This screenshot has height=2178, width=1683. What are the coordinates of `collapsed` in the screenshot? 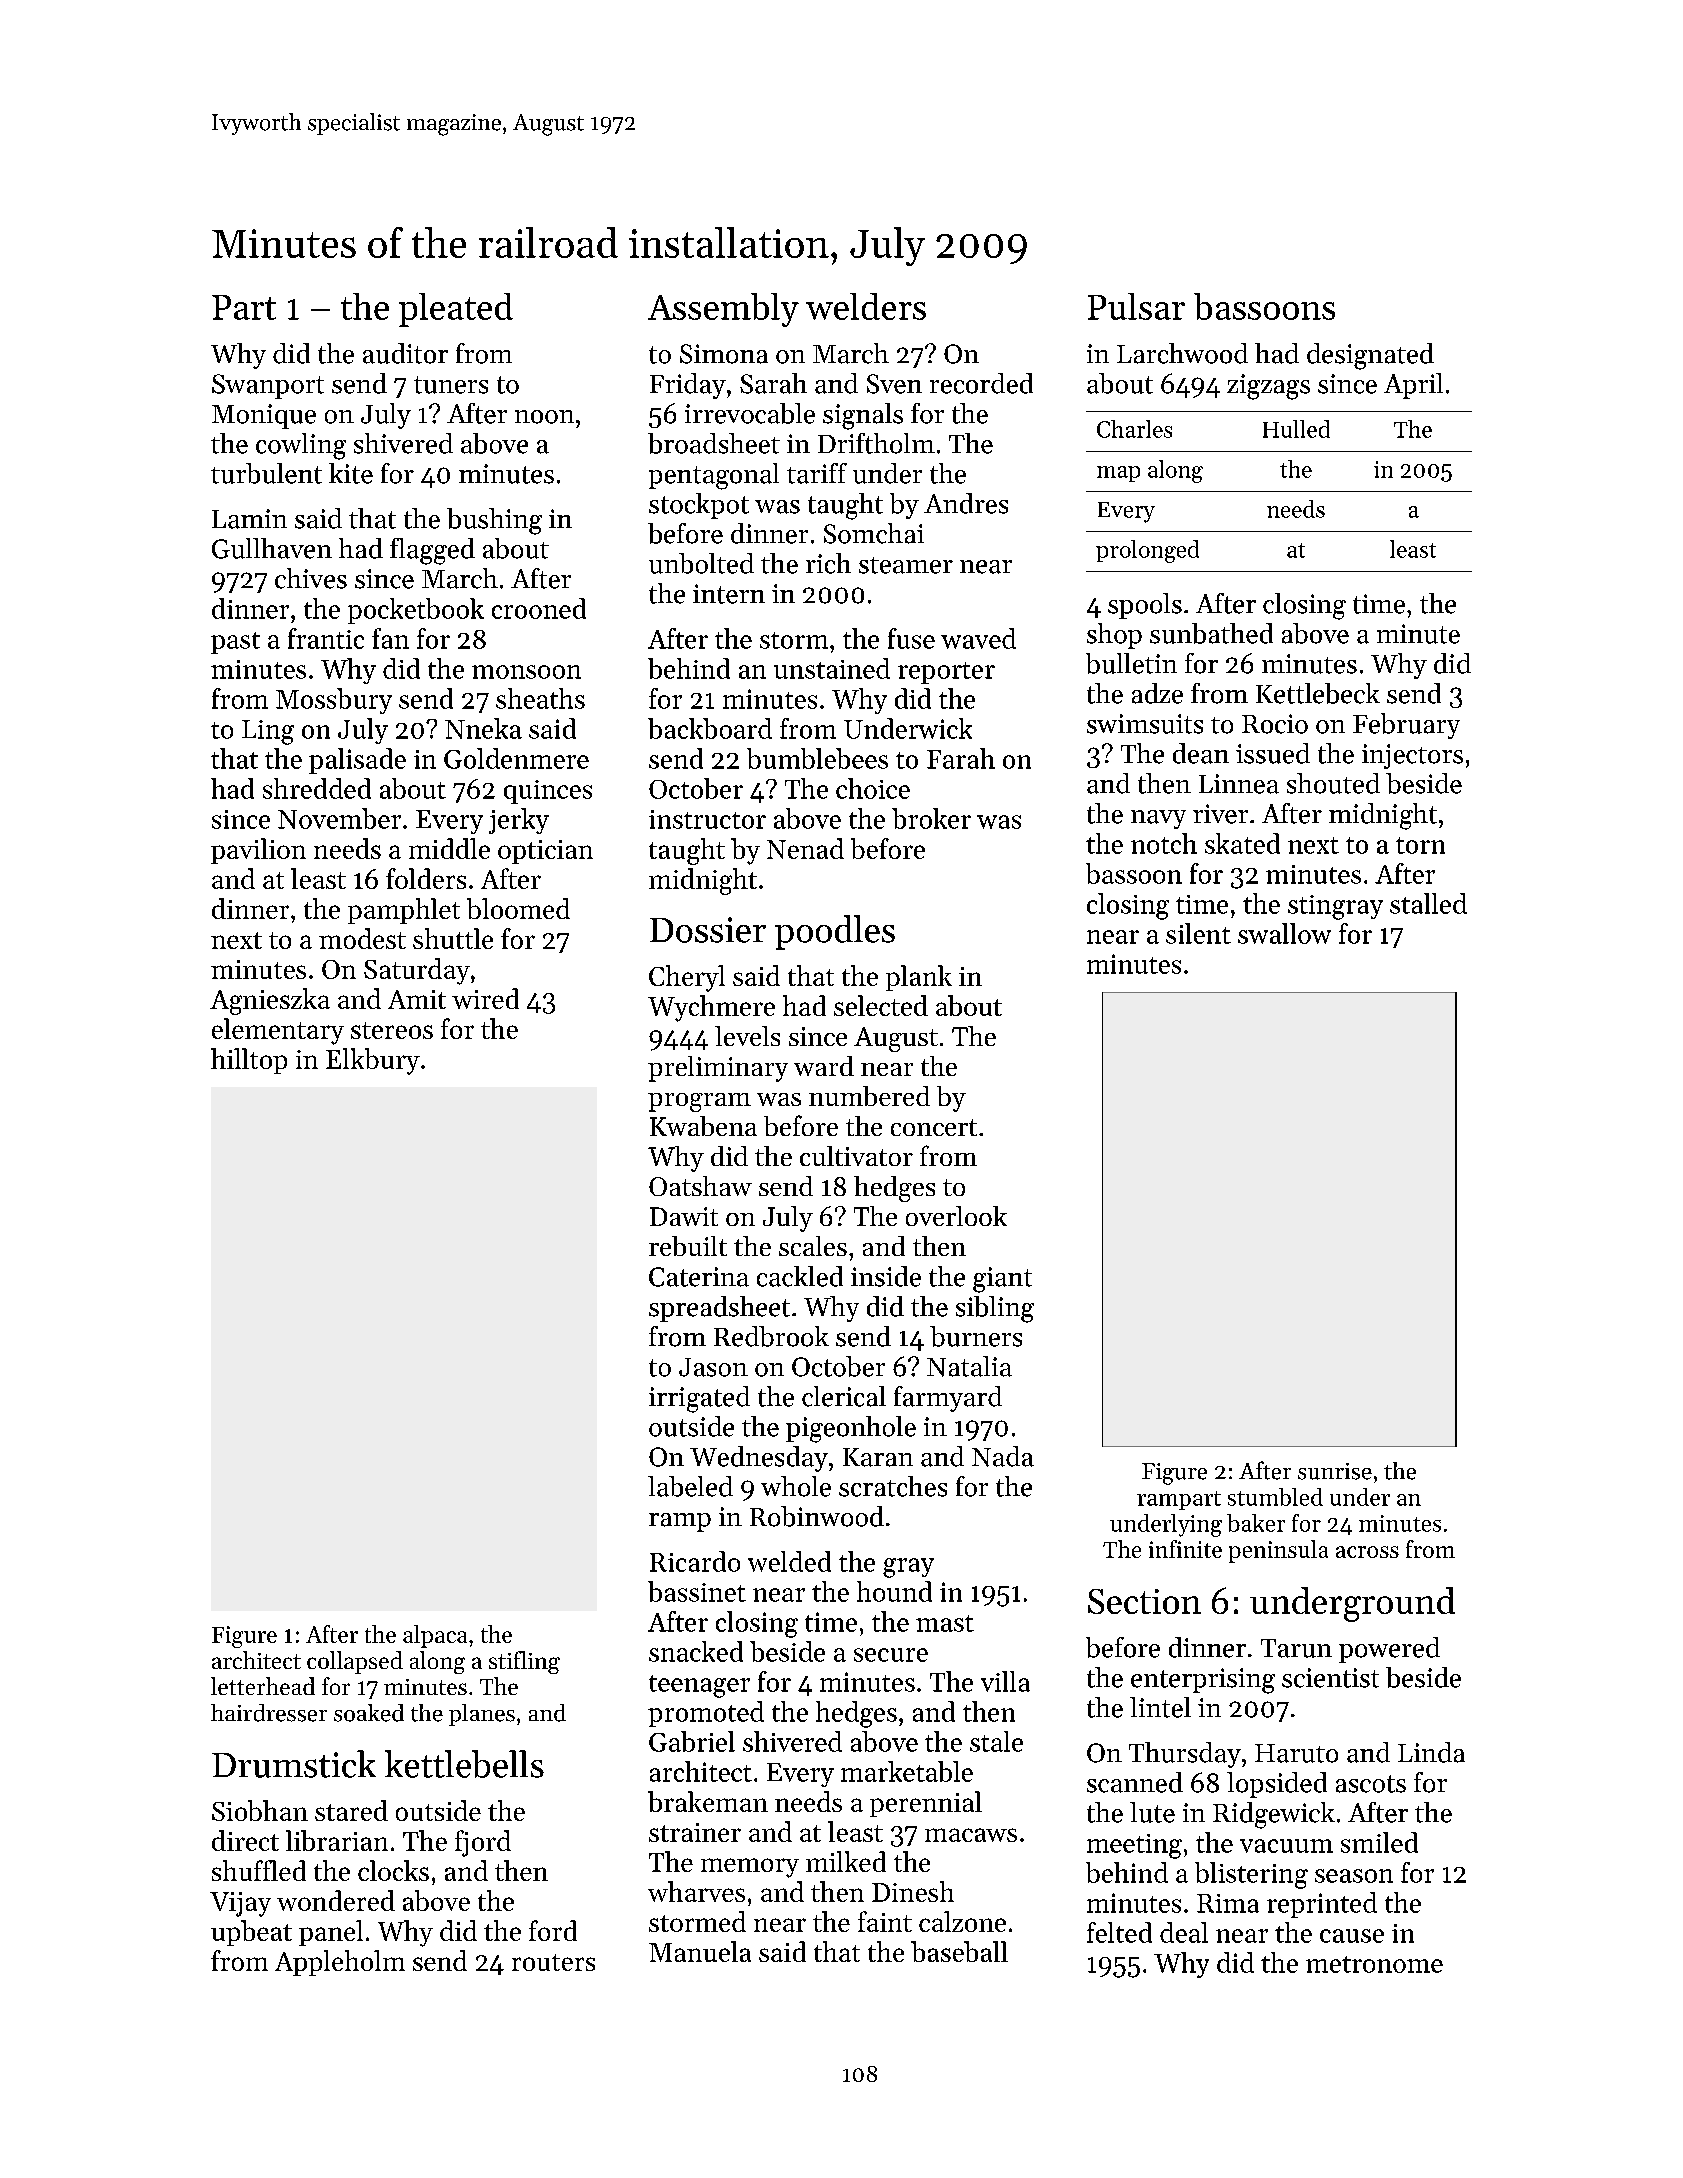 It's located at (355, 1662).
